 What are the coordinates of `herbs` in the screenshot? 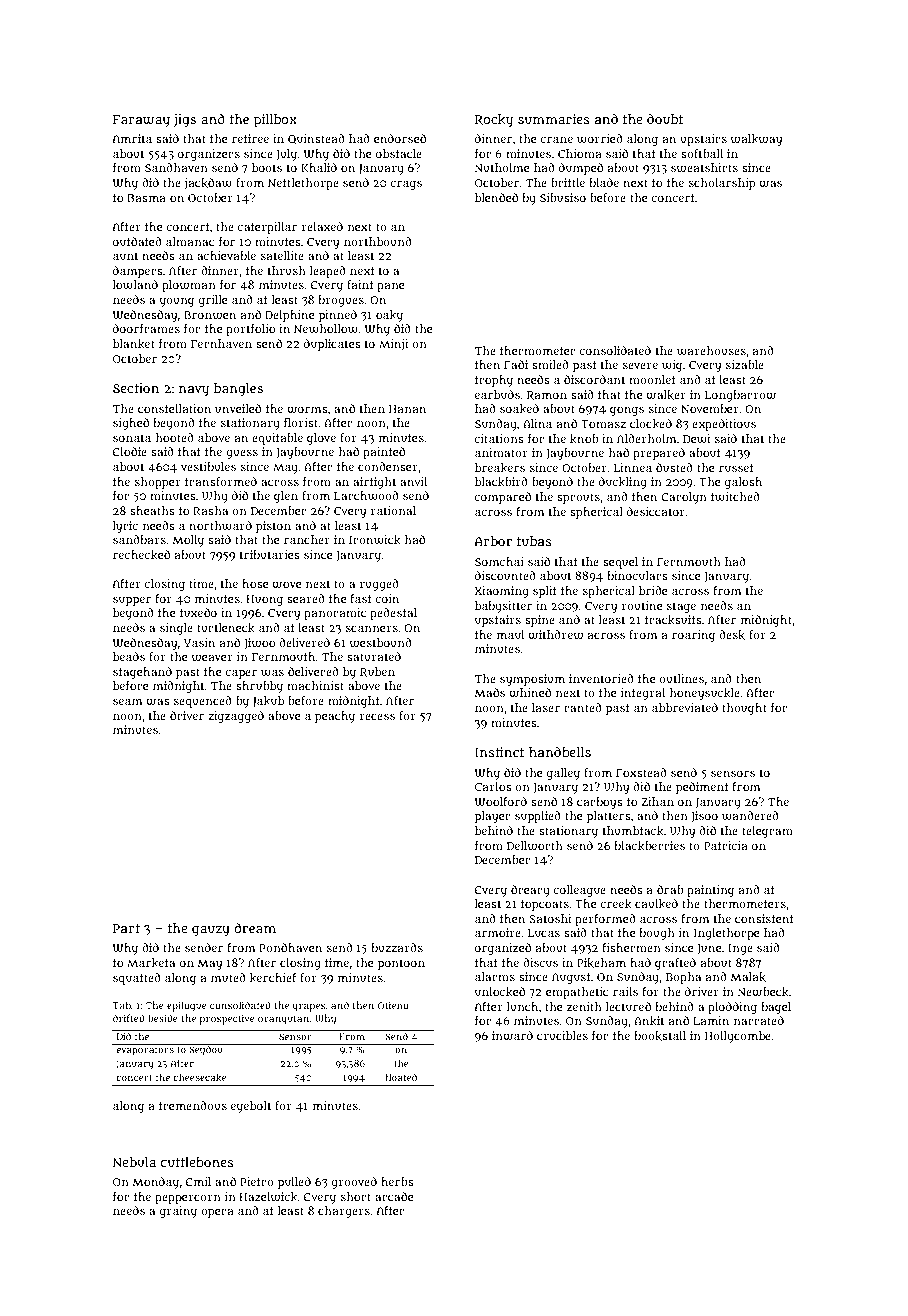 It's located at (397, 1181).
